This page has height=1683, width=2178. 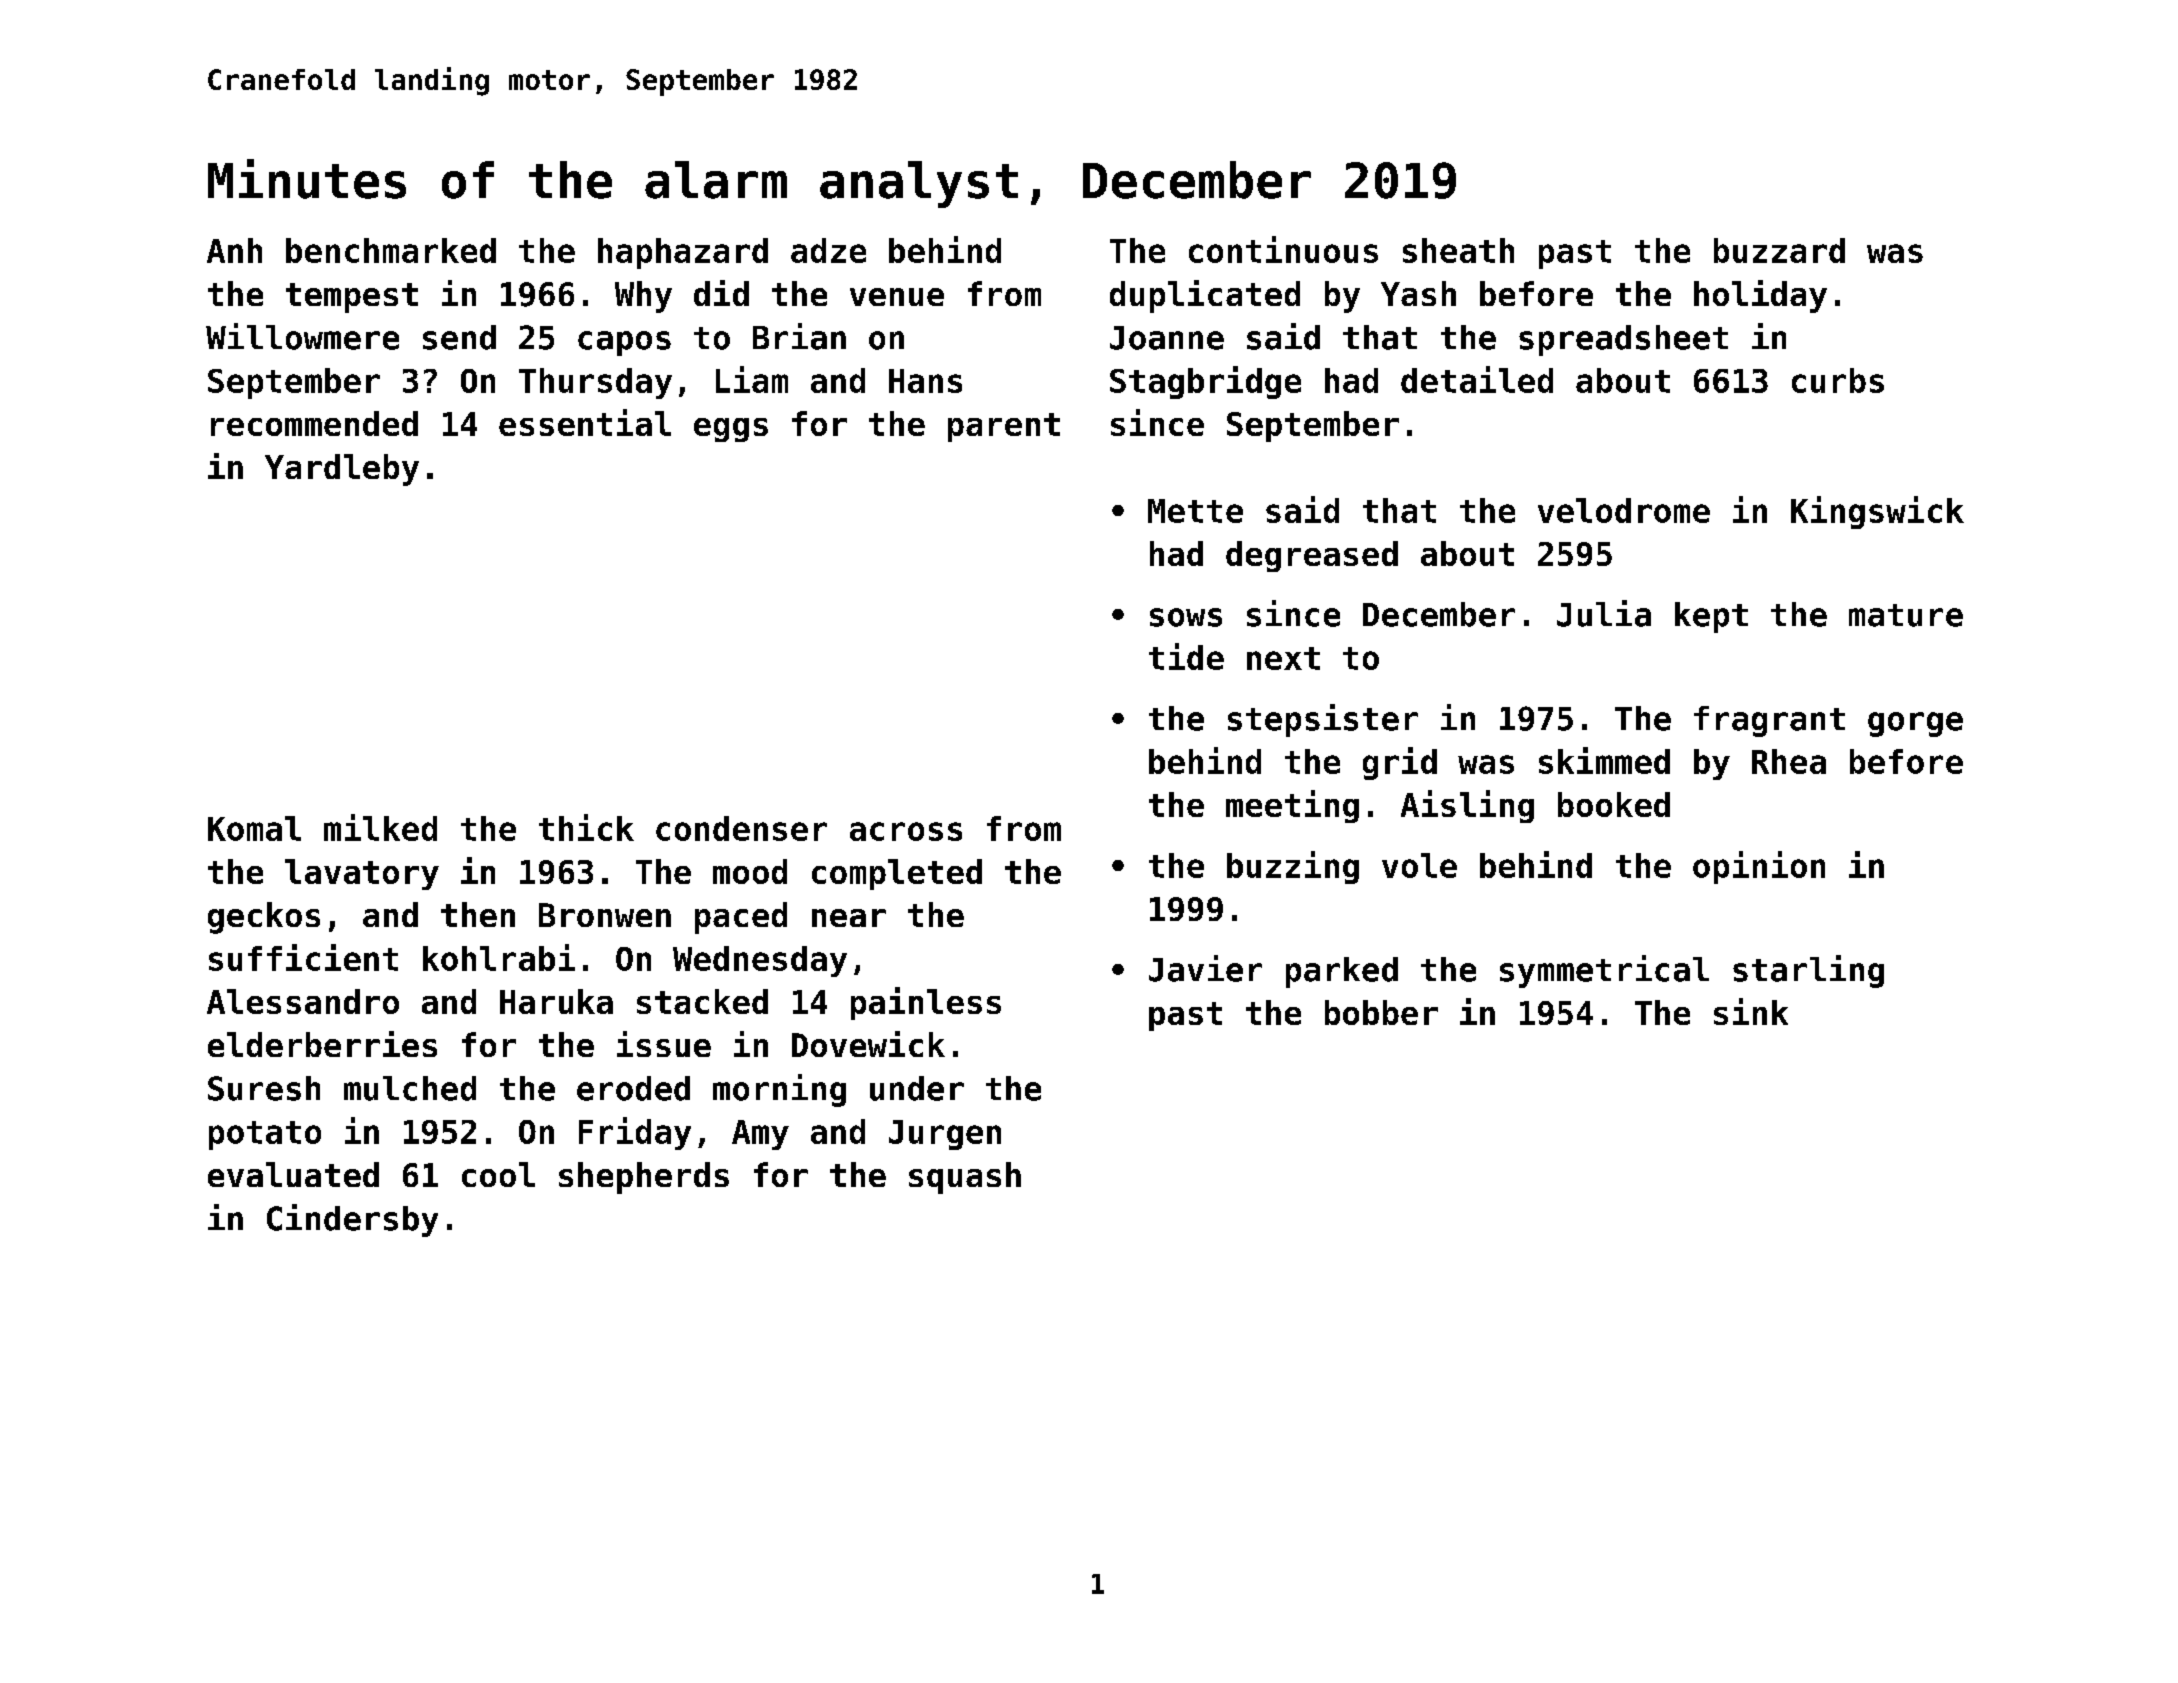 What do you see at coordinates (828, 250) in the page?
I see `adze` at bounding box center [828, 250].
